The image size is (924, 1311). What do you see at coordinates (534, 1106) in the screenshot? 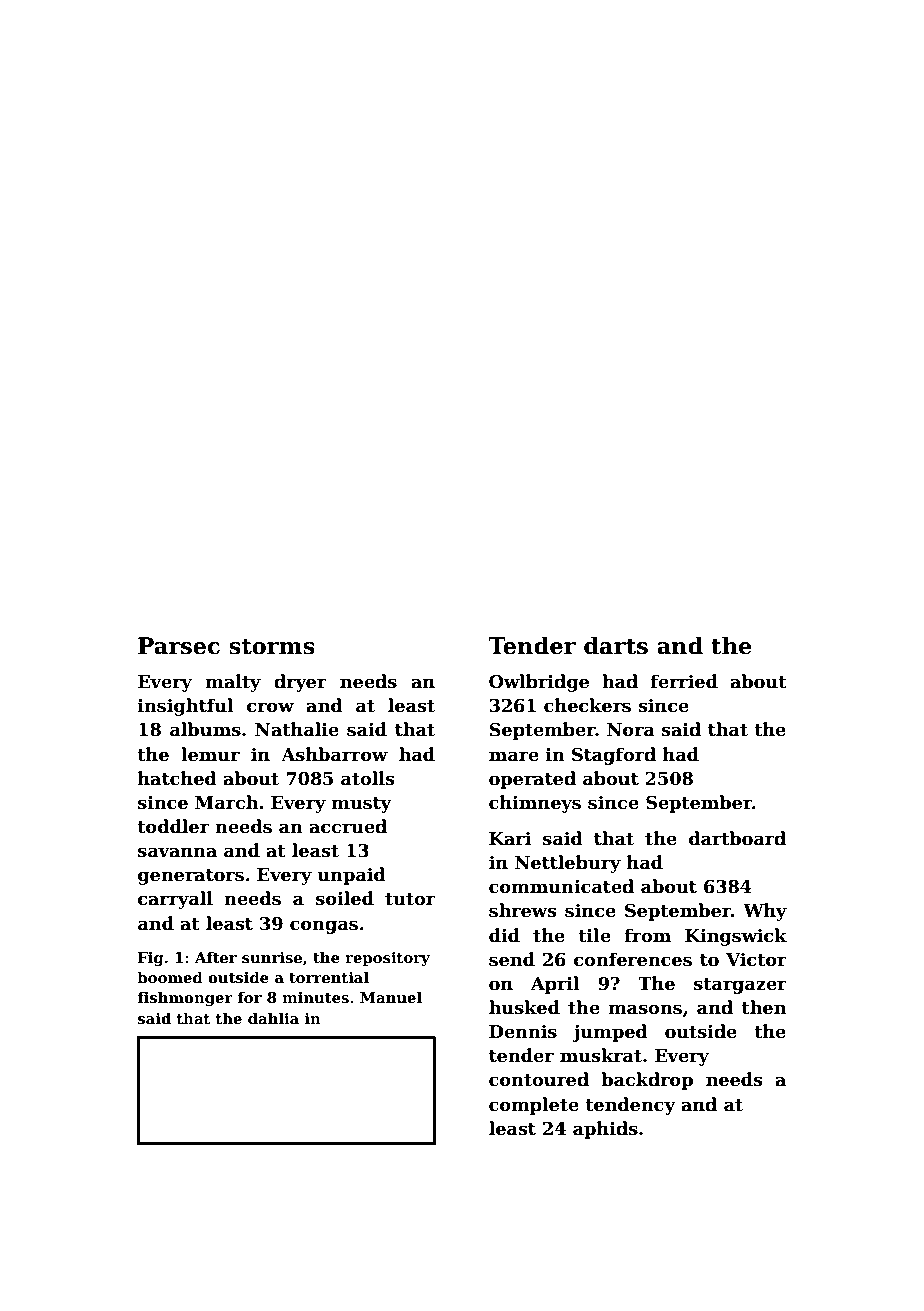
I see `complete` at bounding box center [534, 1106].
